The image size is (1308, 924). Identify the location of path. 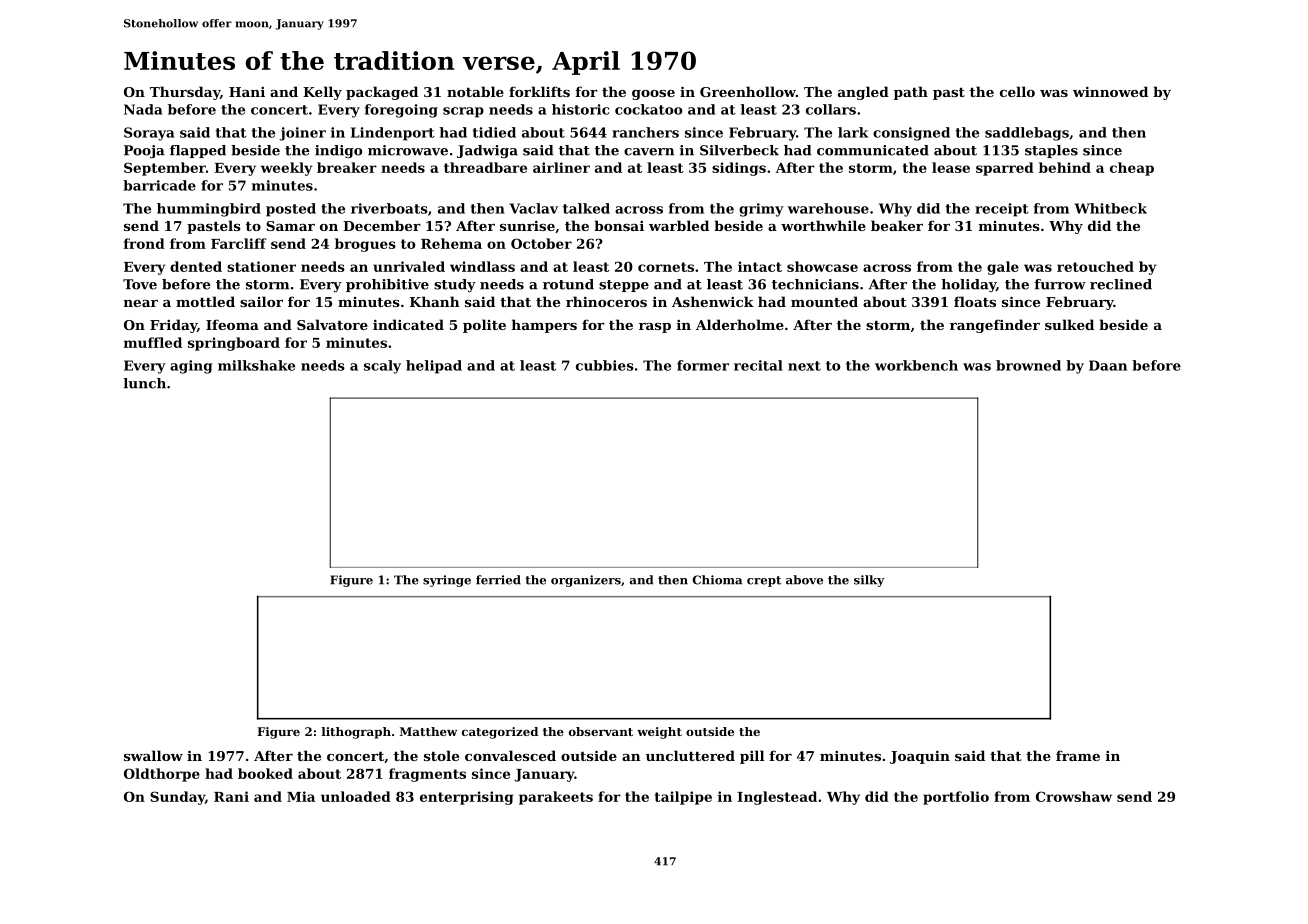
(911, 93).
